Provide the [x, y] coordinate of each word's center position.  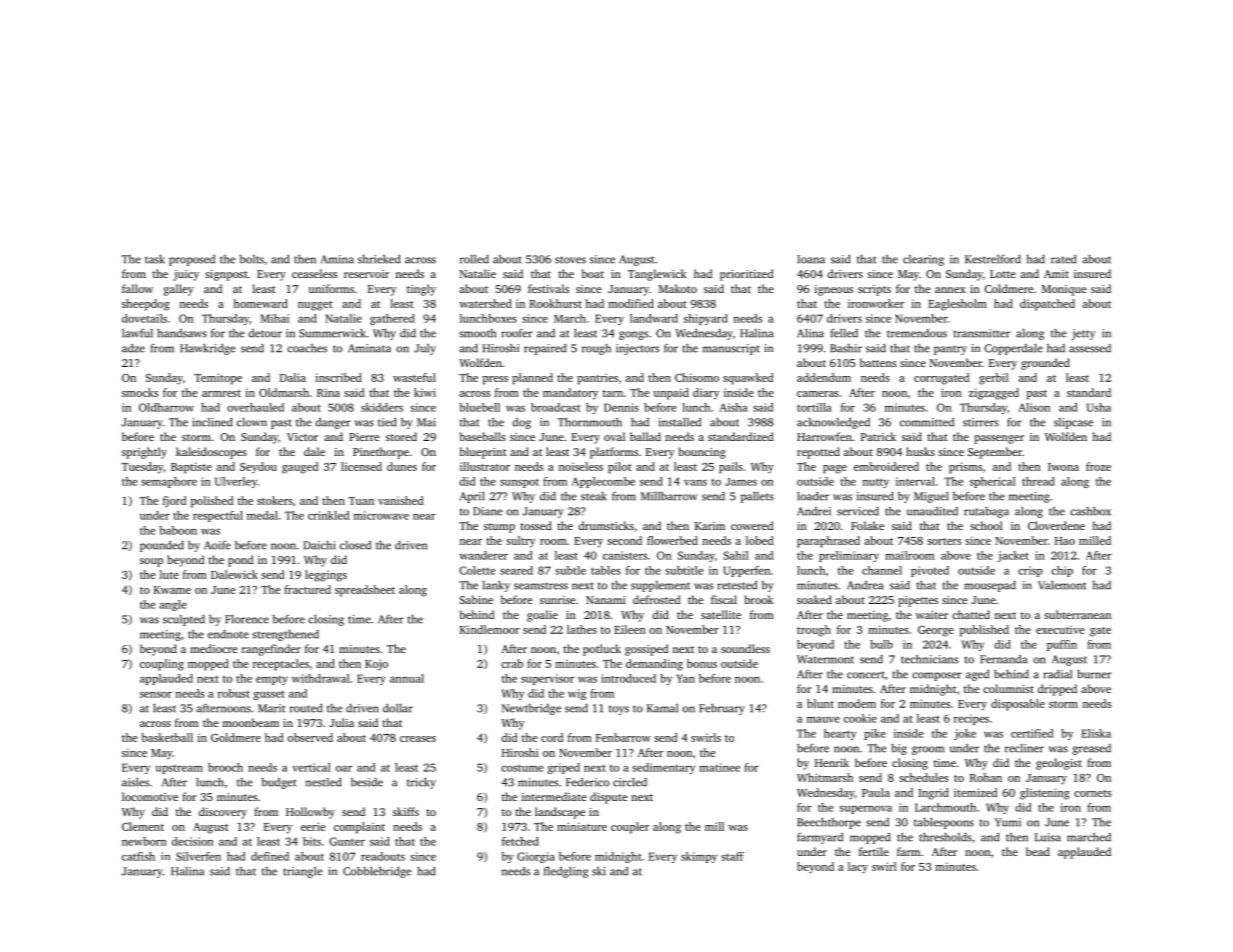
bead [1038, 851]
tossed [536, 525]
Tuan [361, 501]
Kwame [172, 590]
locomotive [150, 796]
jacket [1013, 556]
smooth [477, 333]
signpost [226, 275]
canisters [625, 555]
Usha [1099, 407]
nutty [876, 483]
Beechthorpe [829, 823]
